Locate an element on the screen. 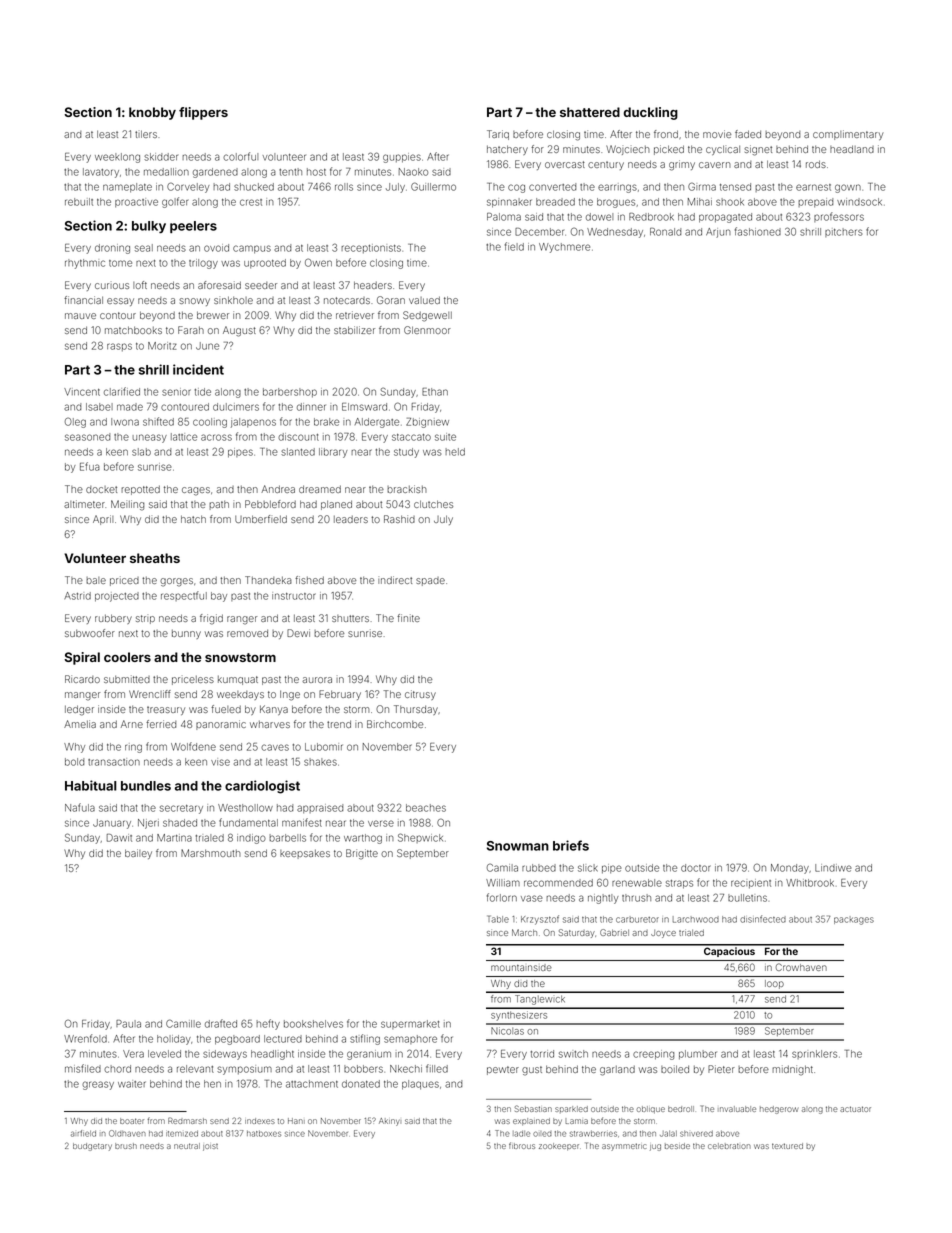 The height and width of the screenshot is (1233, 952). Wychmere is located at coordinates (564, 248).
